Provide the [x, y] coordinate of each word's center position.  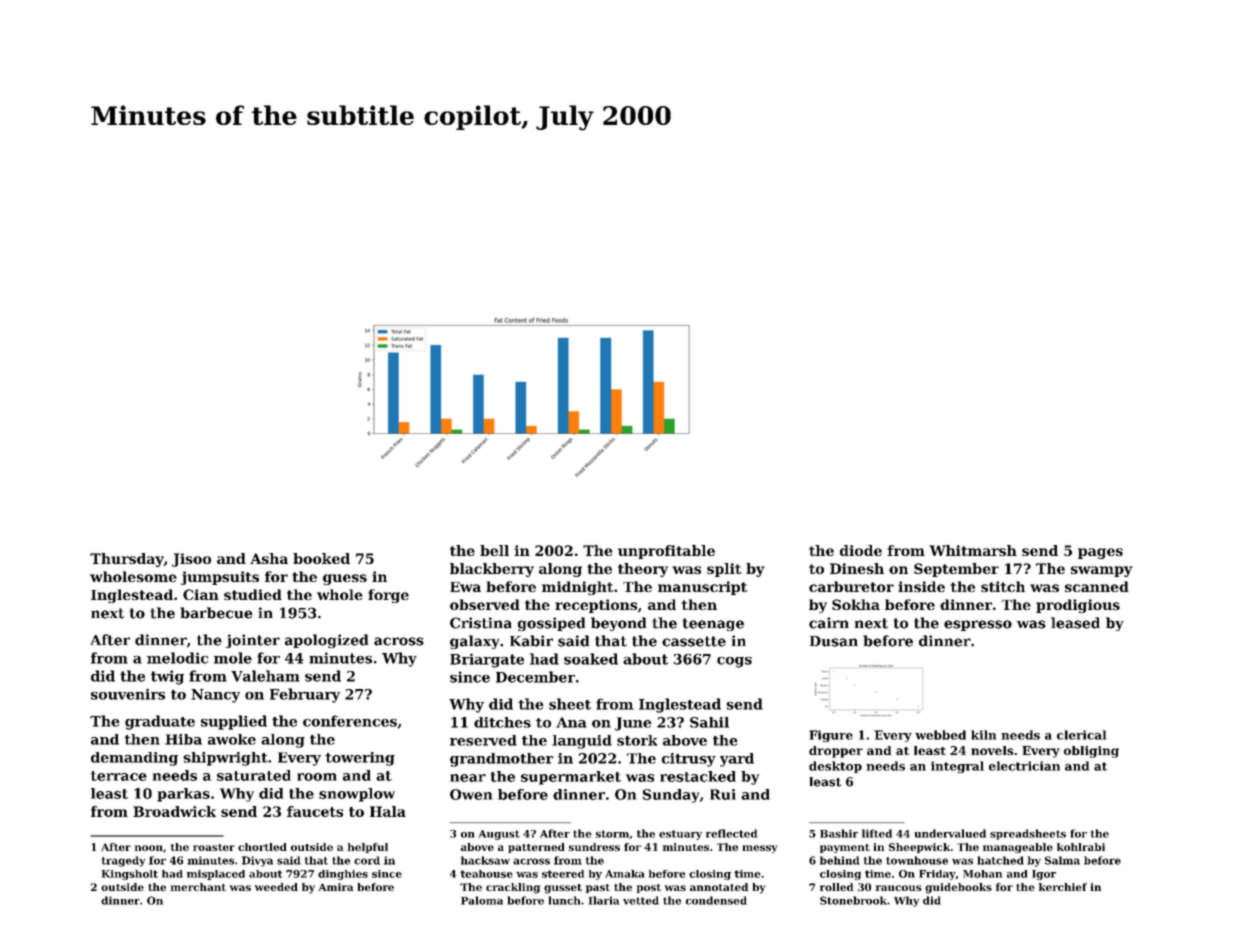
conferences [350, 721]
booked [321, 558]
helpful [368, 848]
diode [861, 550]
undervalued [950, 833]
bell [494, 550]
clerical [1081, 735]
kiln [983, 735]
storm [612, 834]
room [317, 777]
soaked [591, 659]
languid [582, 742]
